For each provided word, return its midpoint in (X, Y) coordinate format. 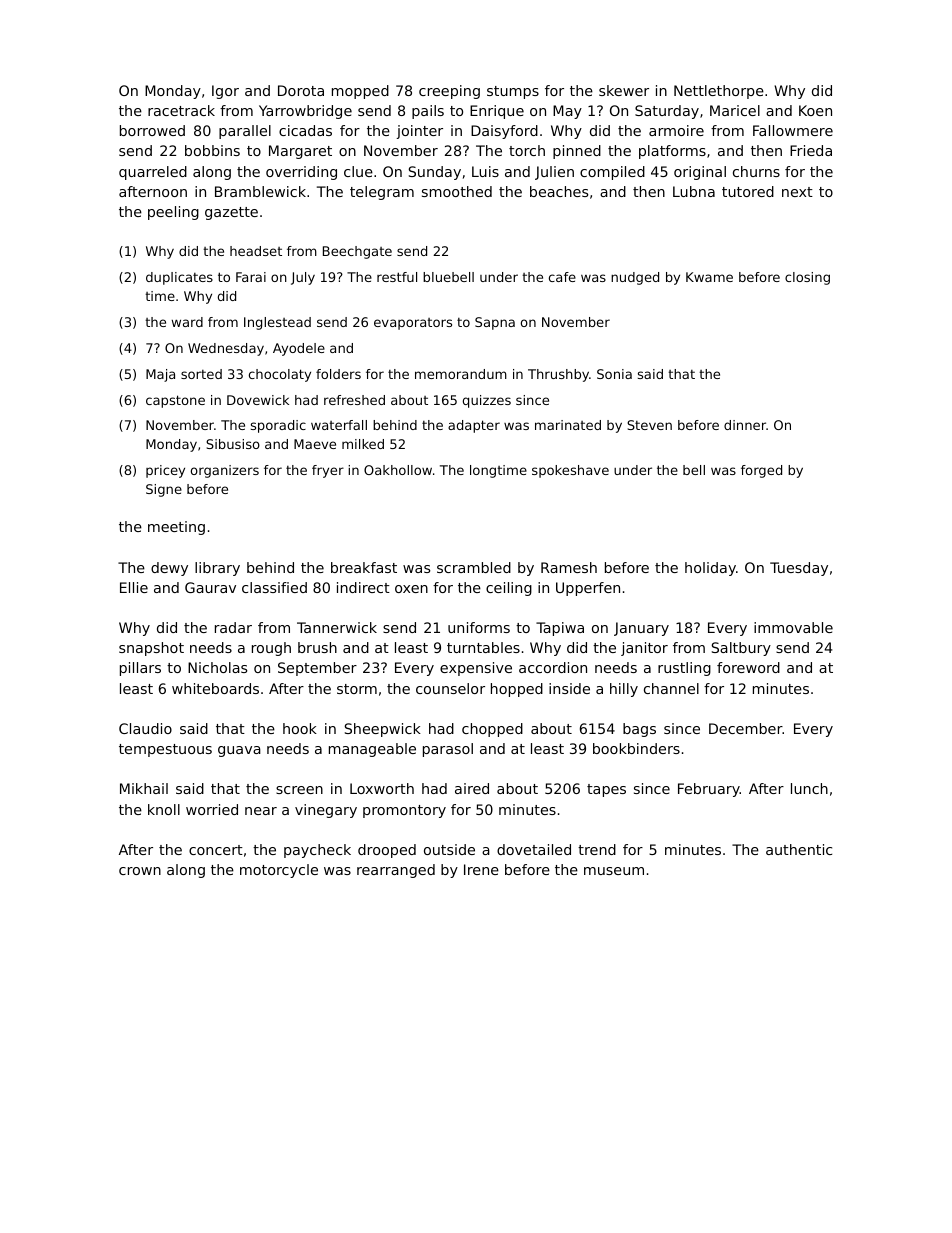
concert (216, 850)
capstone (175, 401)
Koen (815, 110)
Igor (225, 92)
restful (397, 277)
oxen (411, 589)
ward (187, 322)
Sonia (614, 374)
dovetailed (534, 849)
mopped (360, 92)
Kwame (709, 277)
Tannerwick (337, 627)
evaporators (413, 324)
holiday (710, 569)
